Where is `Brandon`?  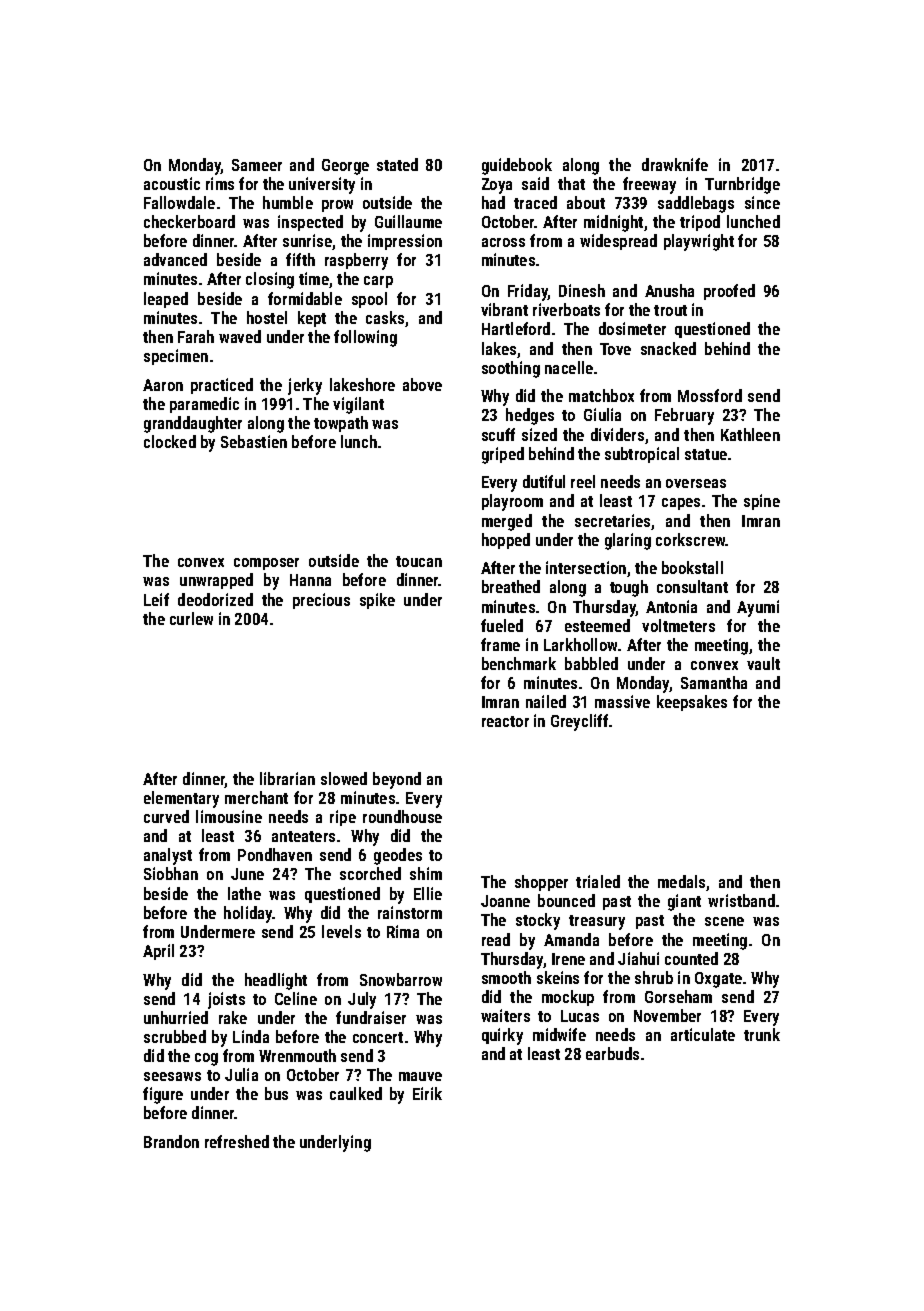 Brandon is located at coordinates (171, 1141).
